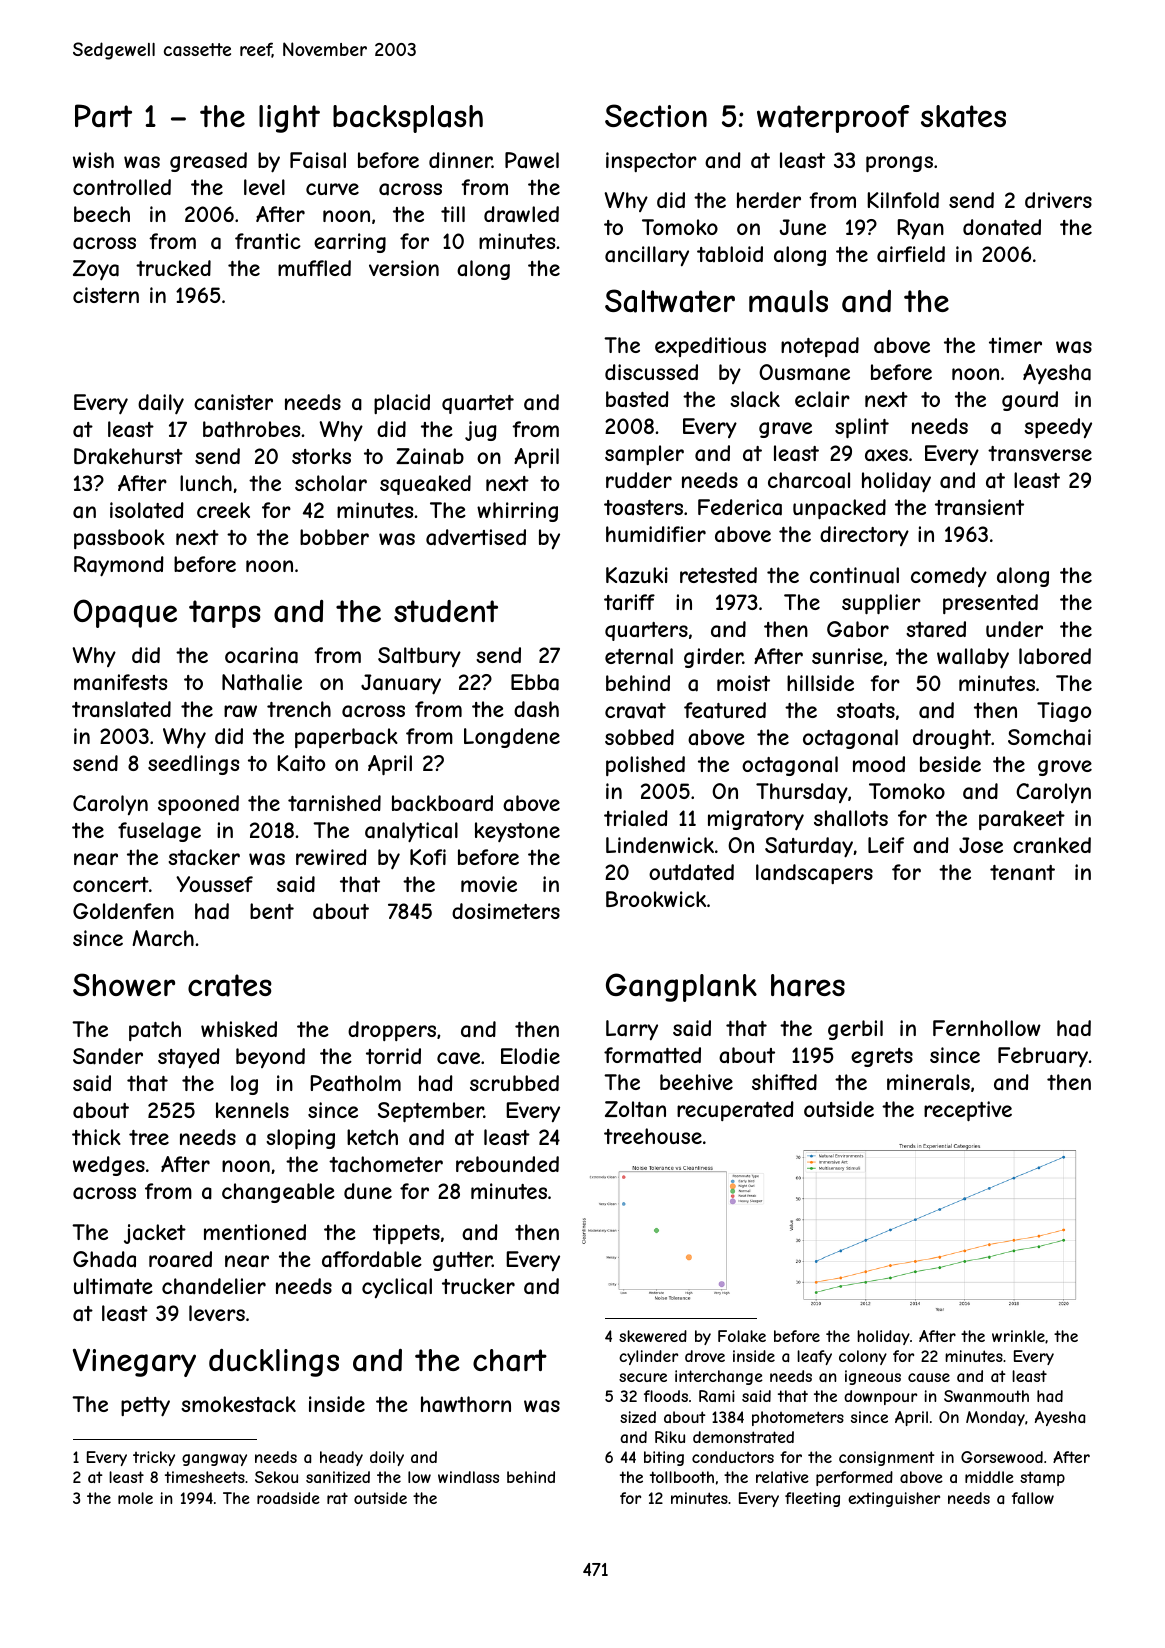 The width and height of the screenshot is (1165, 1648). I want to click on roadside, so click(288, 1498).
